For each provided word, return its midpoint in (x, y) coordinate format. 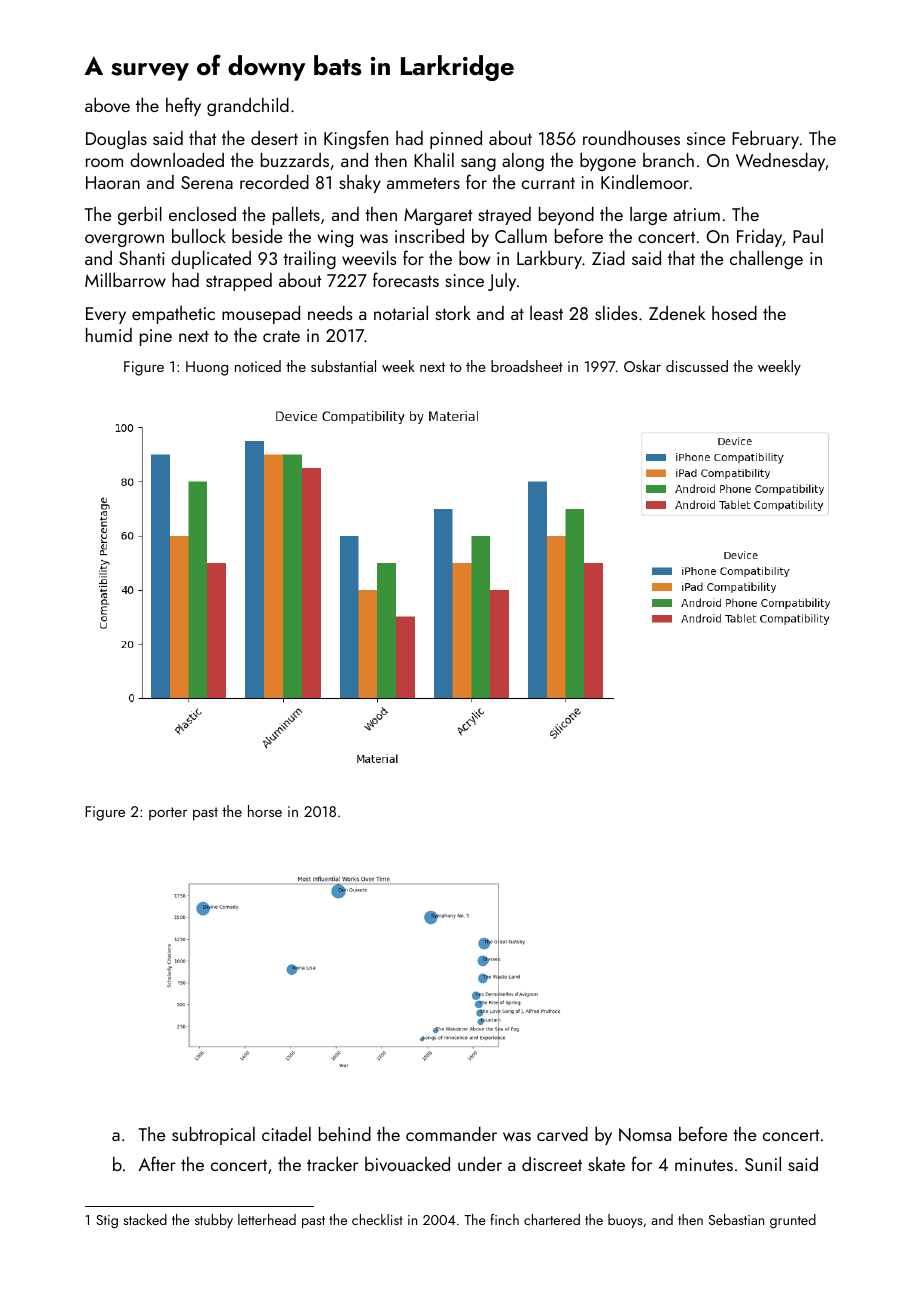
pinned (456, 139)
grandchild (248, 106)
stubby (214, 1221)
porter (168, 814)
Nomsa (645, 1134)
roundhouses (631, 137)
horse (265, 811)
